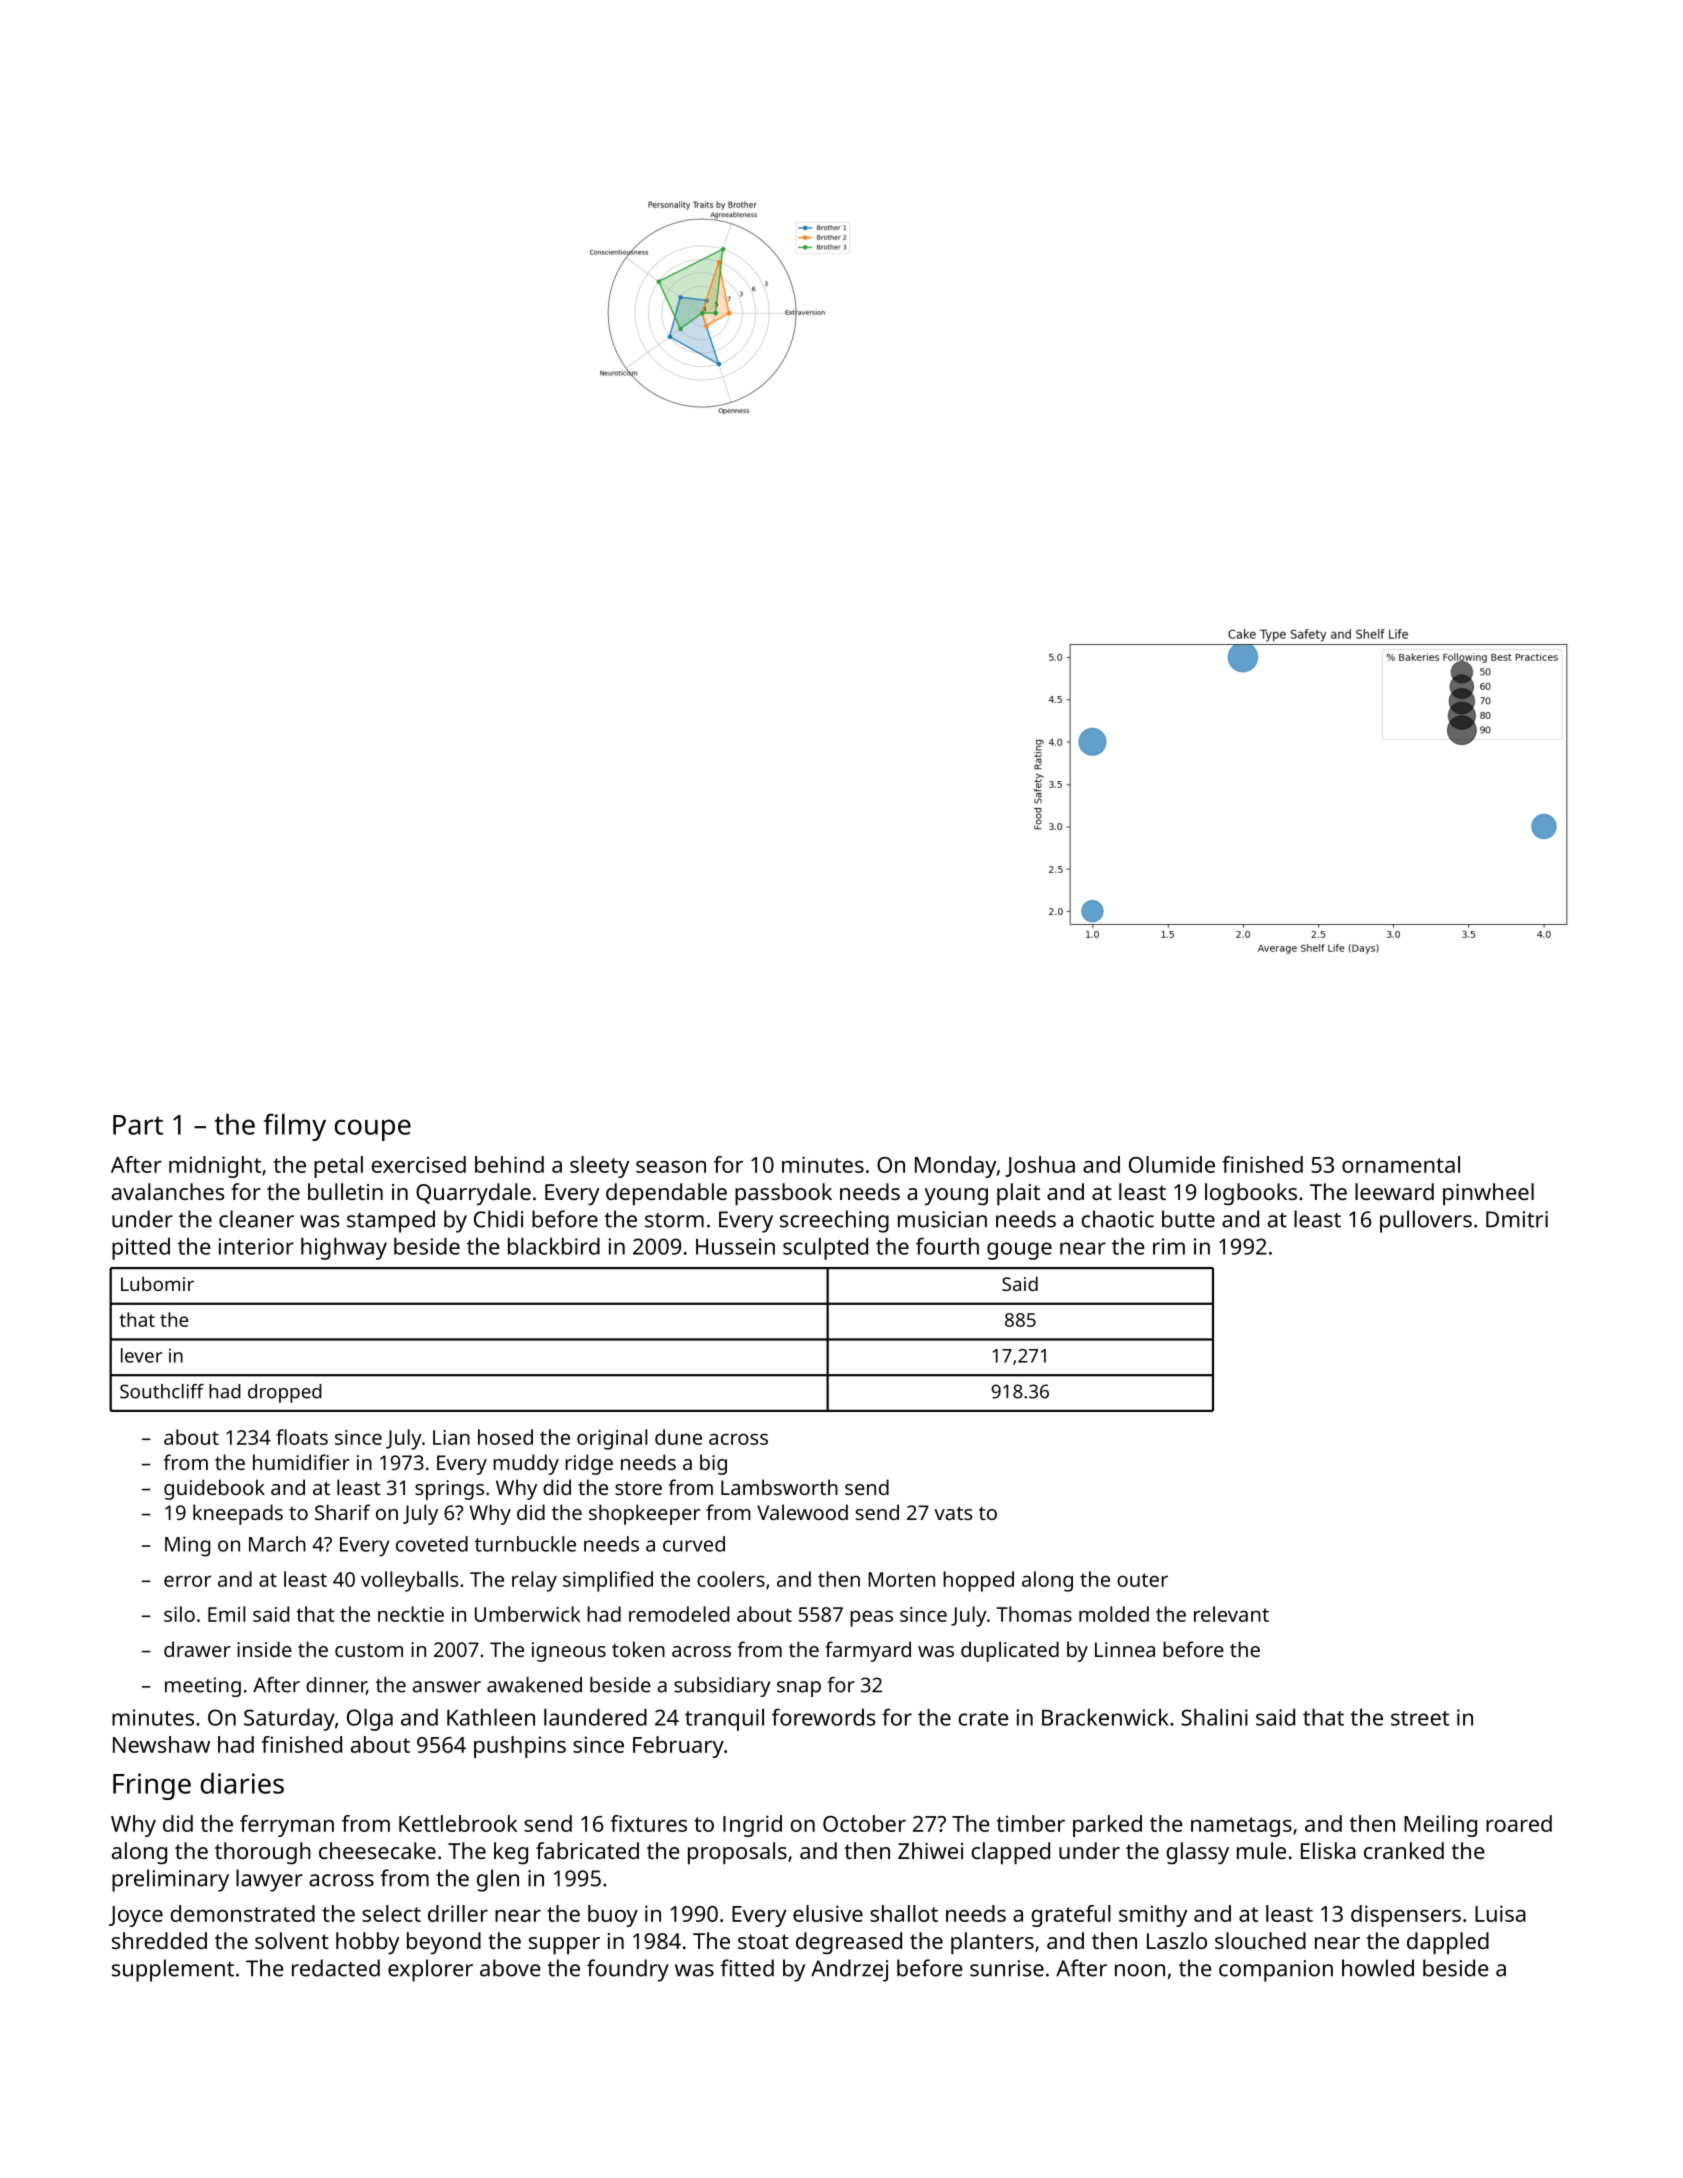 Image resolution: width=1683 pixels, height=2178 pixels. Describe the element at coordinates (1448, 1943) in the screenshot. I see `dappled` at that location.
